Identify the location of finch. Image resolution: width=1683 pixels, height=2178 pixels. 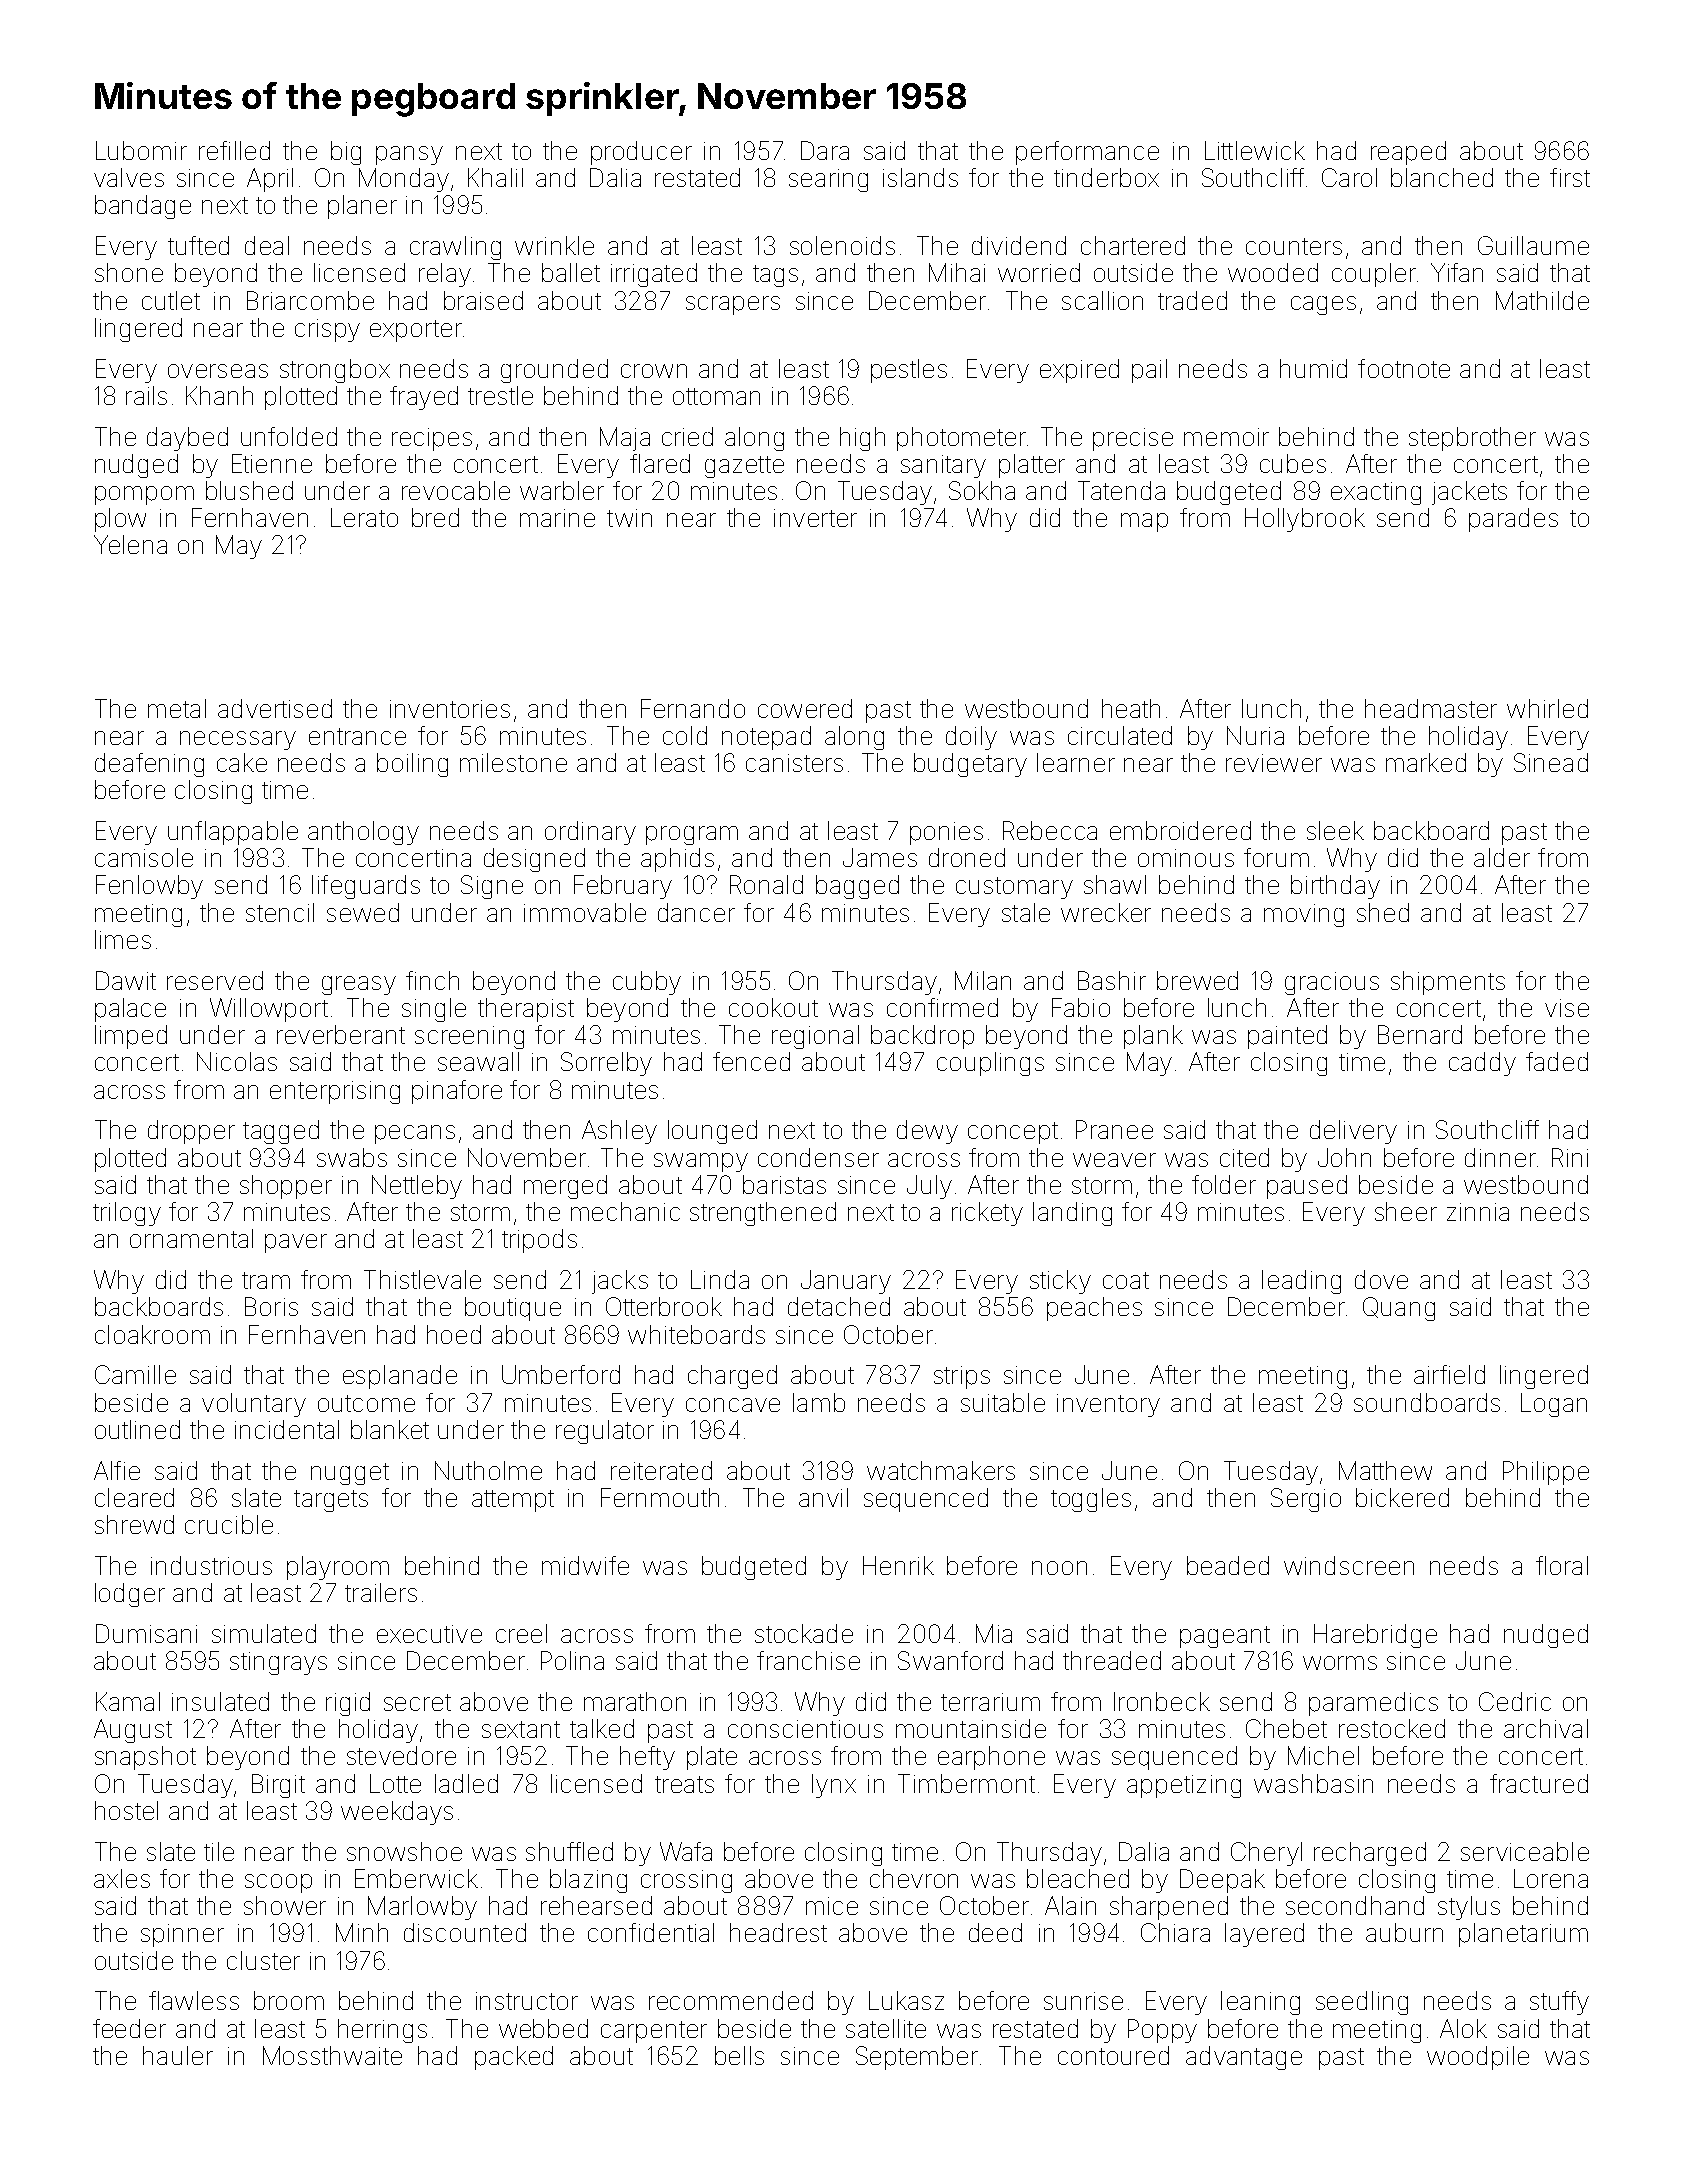
(432, 980).
